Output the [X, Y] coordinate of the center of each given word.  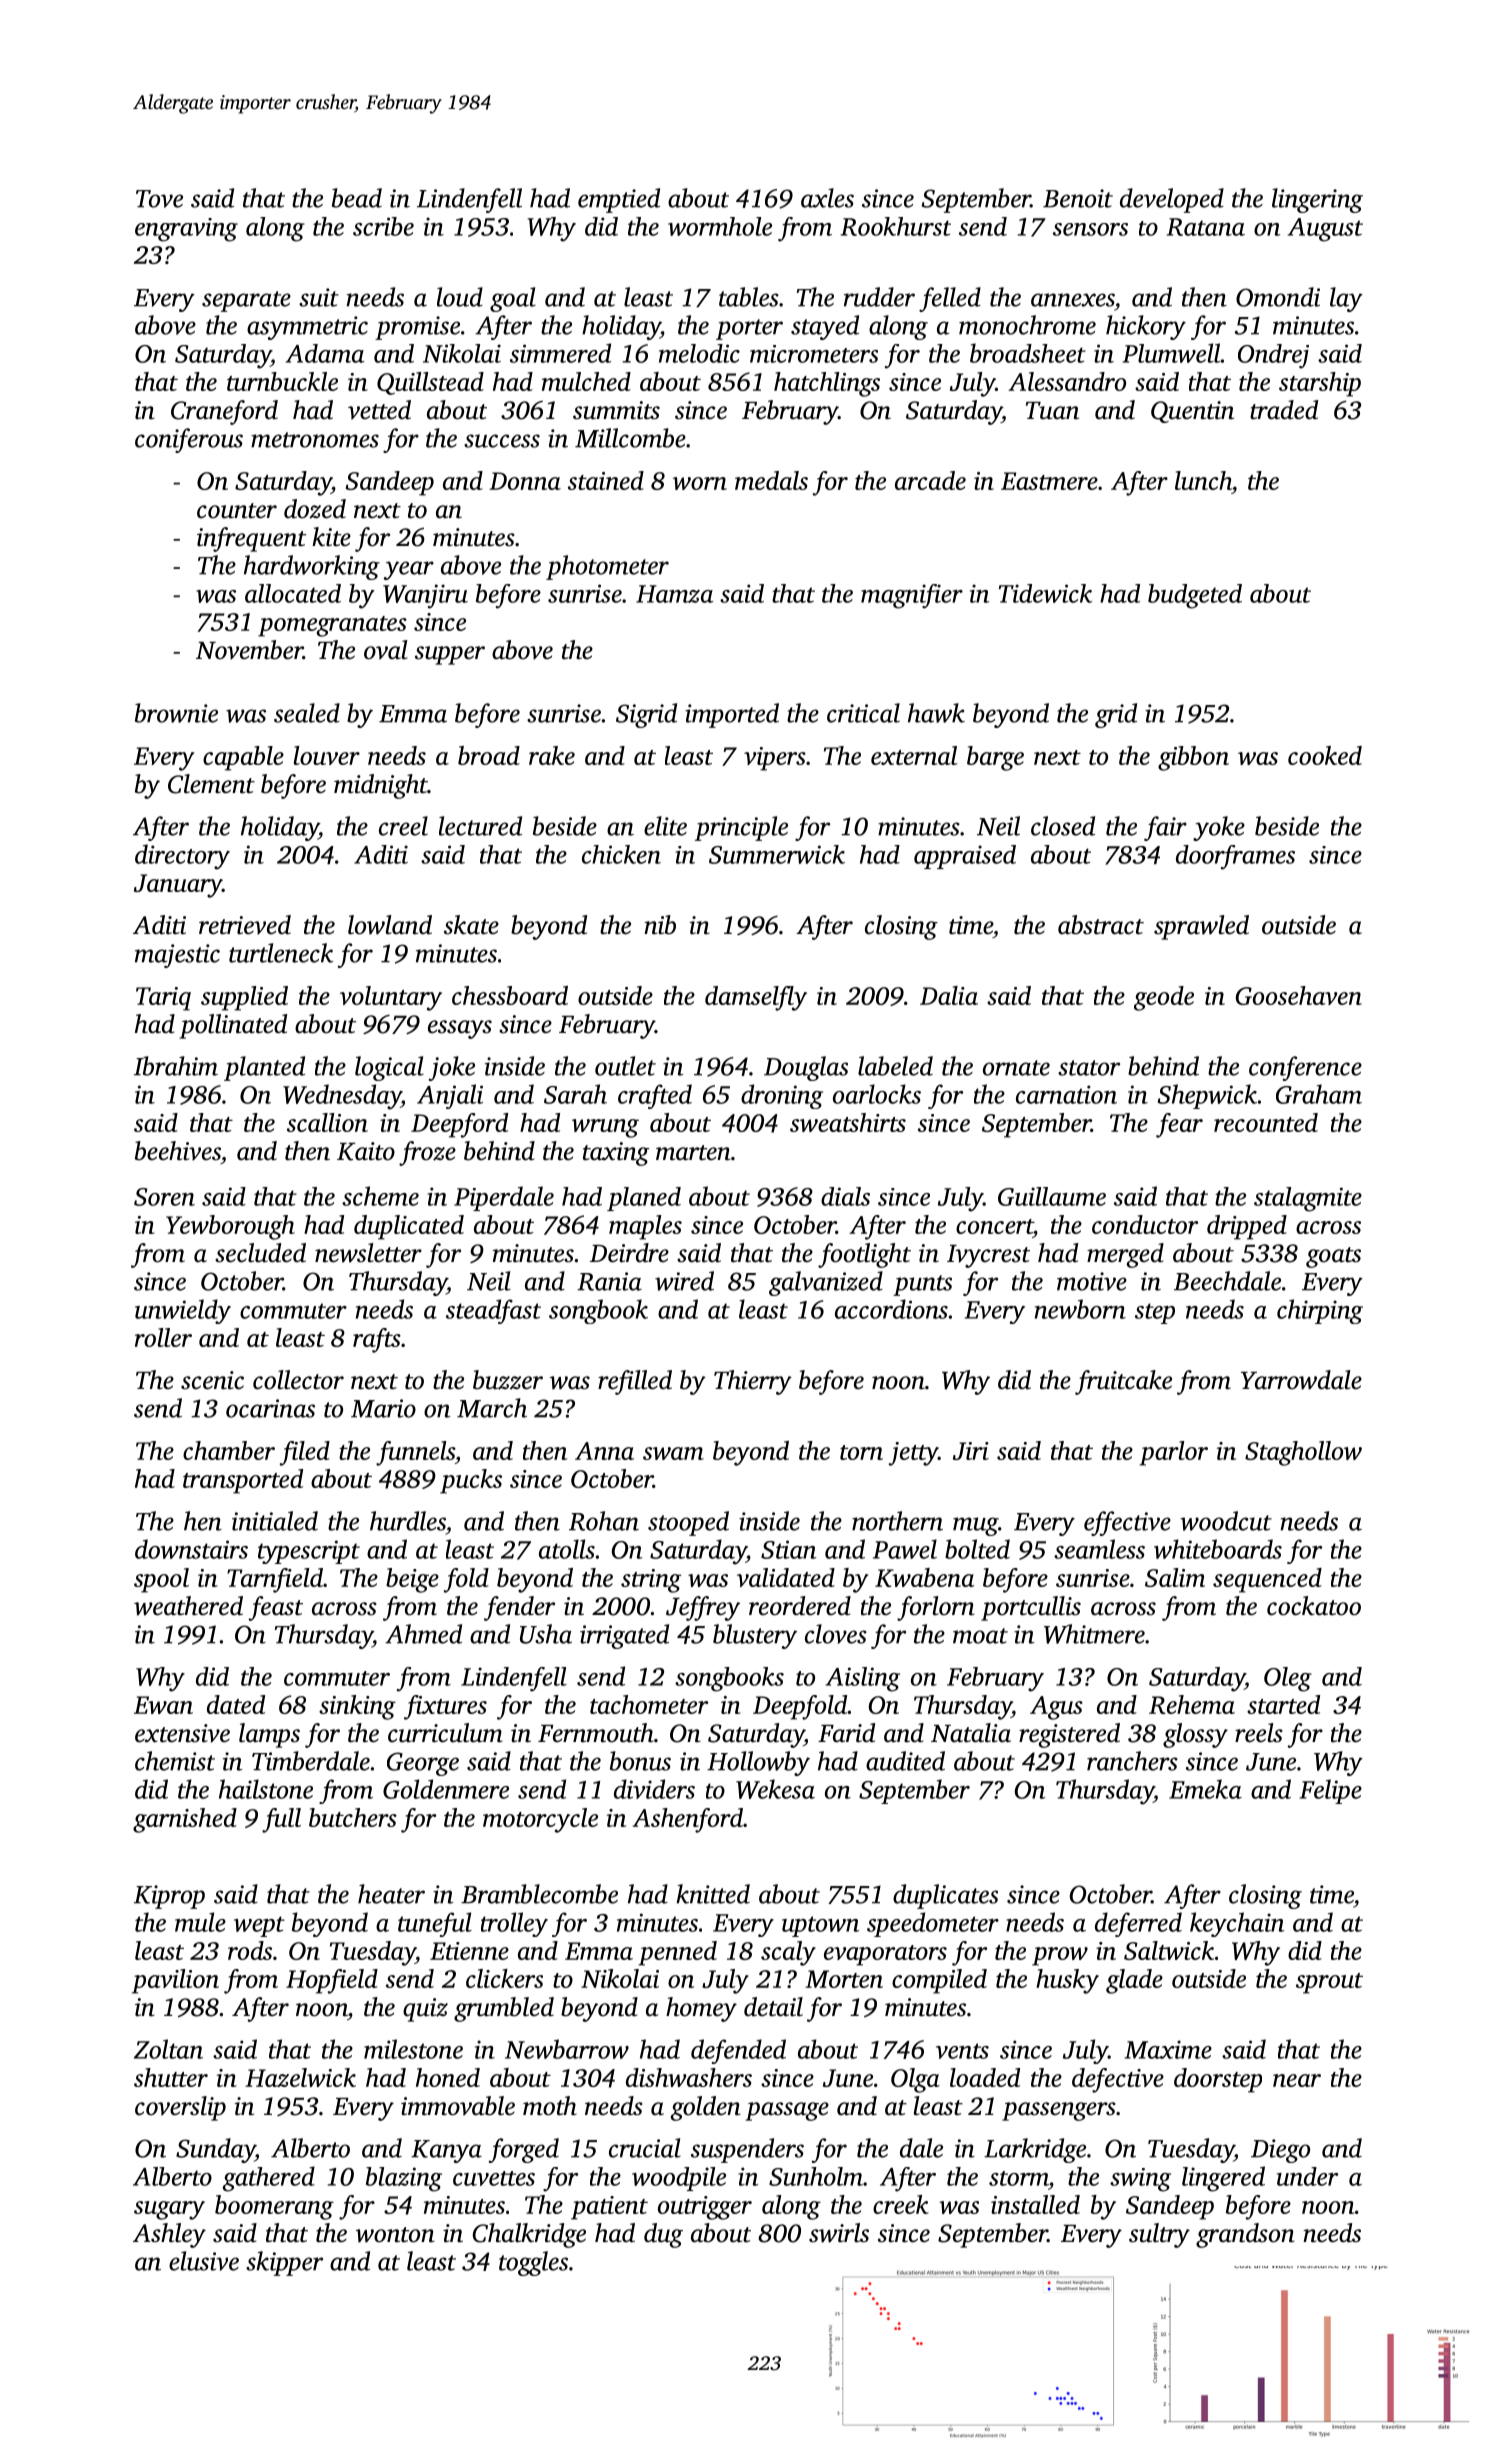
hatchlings [827, 384]
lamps [269, 1735]
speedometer [933, 1924]
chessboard [510, 995]
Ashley [169, 2235]
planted [264, 1068]
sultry [1159, 2235]
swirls [839, 2233]
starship [1320, 384]
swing [1140, 2180]
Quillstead [430, 383]
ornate [1016, 1068]
